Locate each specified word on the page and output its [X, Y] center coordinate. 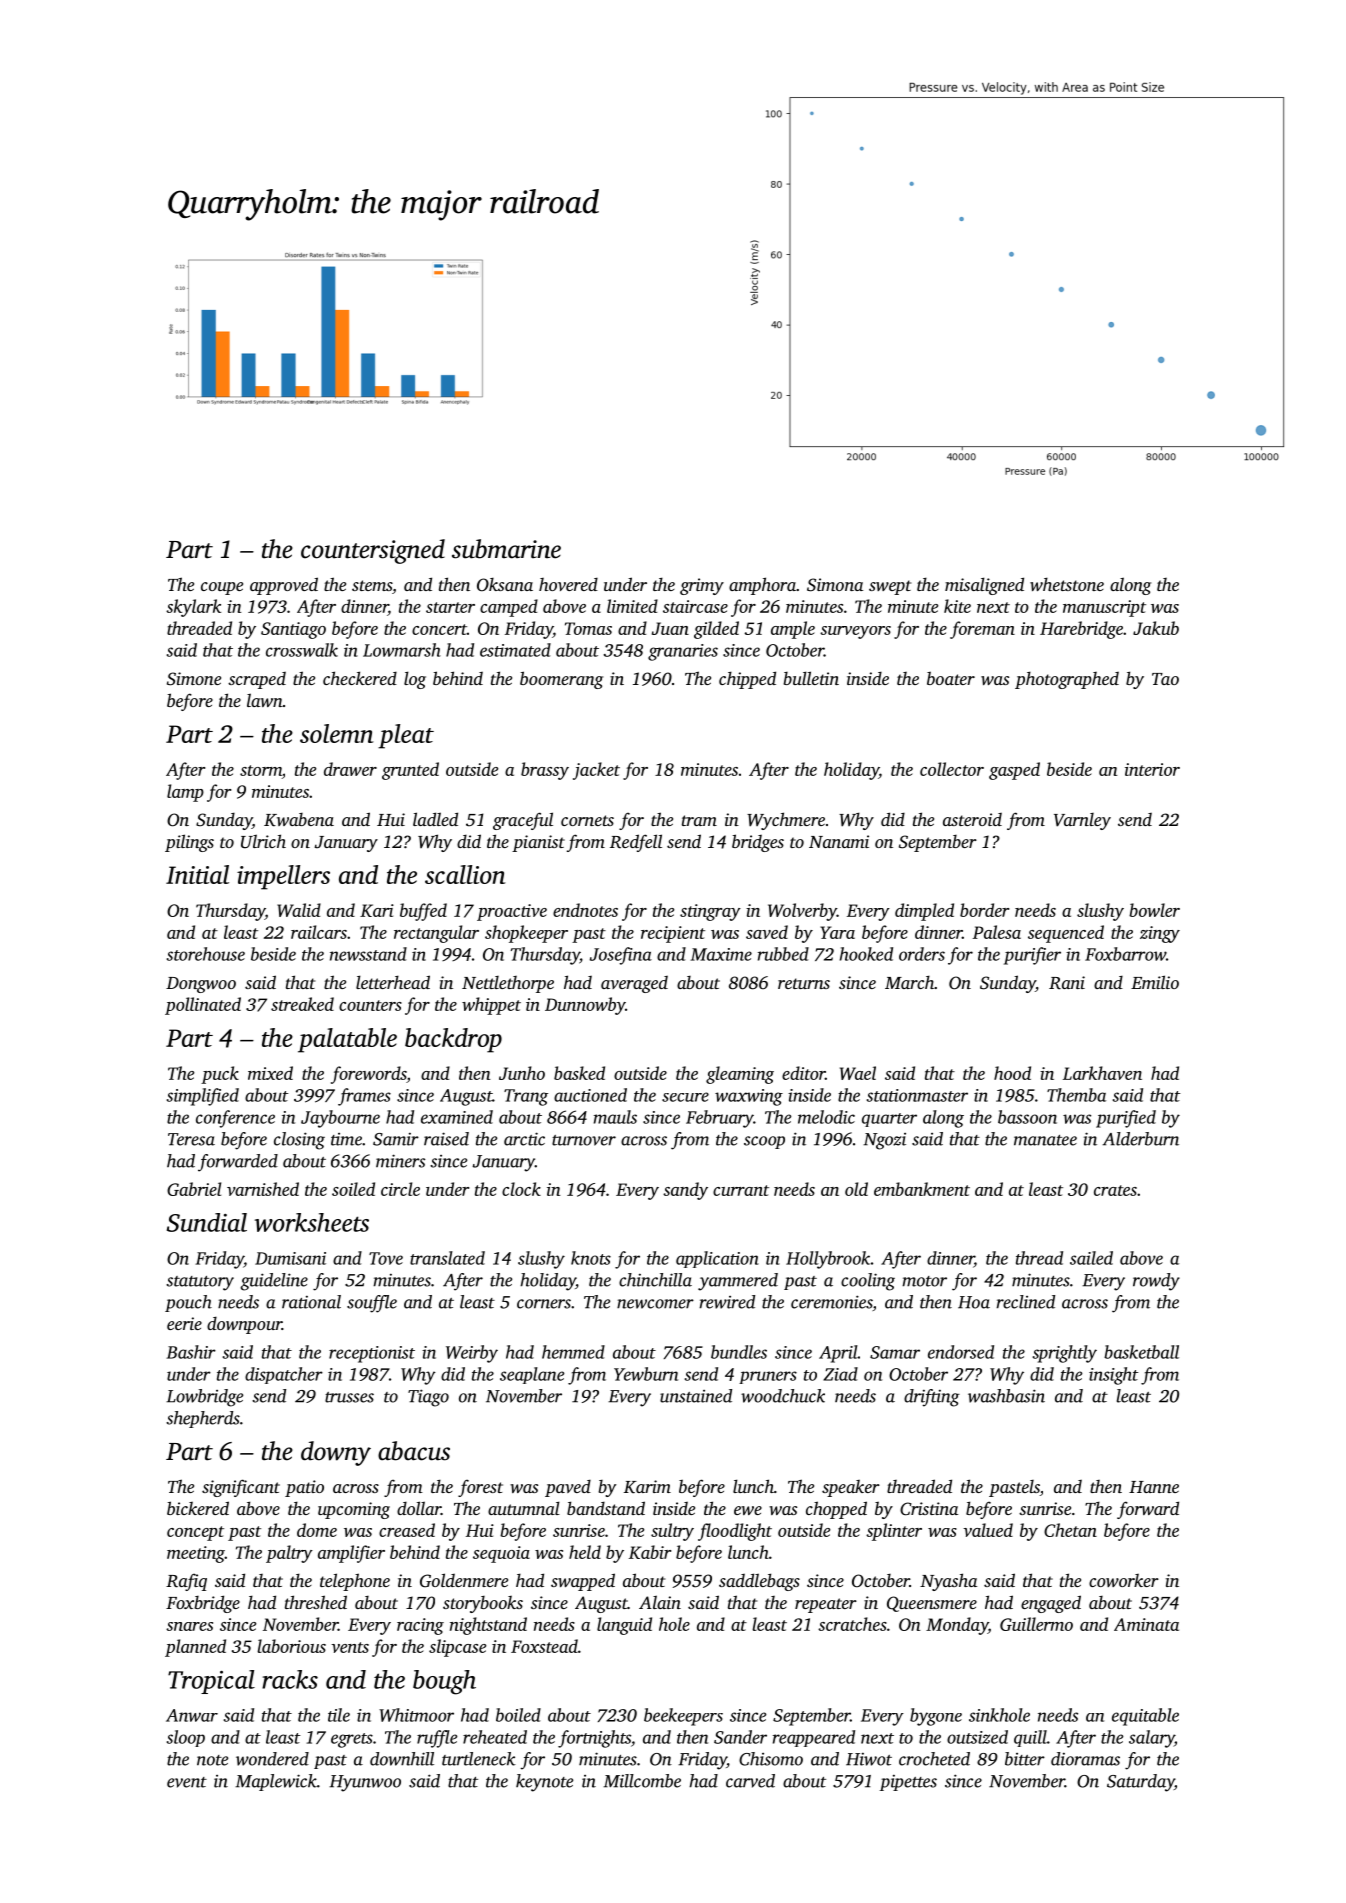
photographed [1067, 680]
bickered [198, 1508]
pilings [189, 843]
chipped [747, 680]
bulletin [811, 678]
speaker [851, 1488]
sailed [1091, 1258]
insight [1114, 1376]
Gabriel [194, 1189]
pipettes [908, 1783]
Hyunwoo [365, 1783]
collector [952, 769]
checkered [360, 678]
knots [591, 1258]
